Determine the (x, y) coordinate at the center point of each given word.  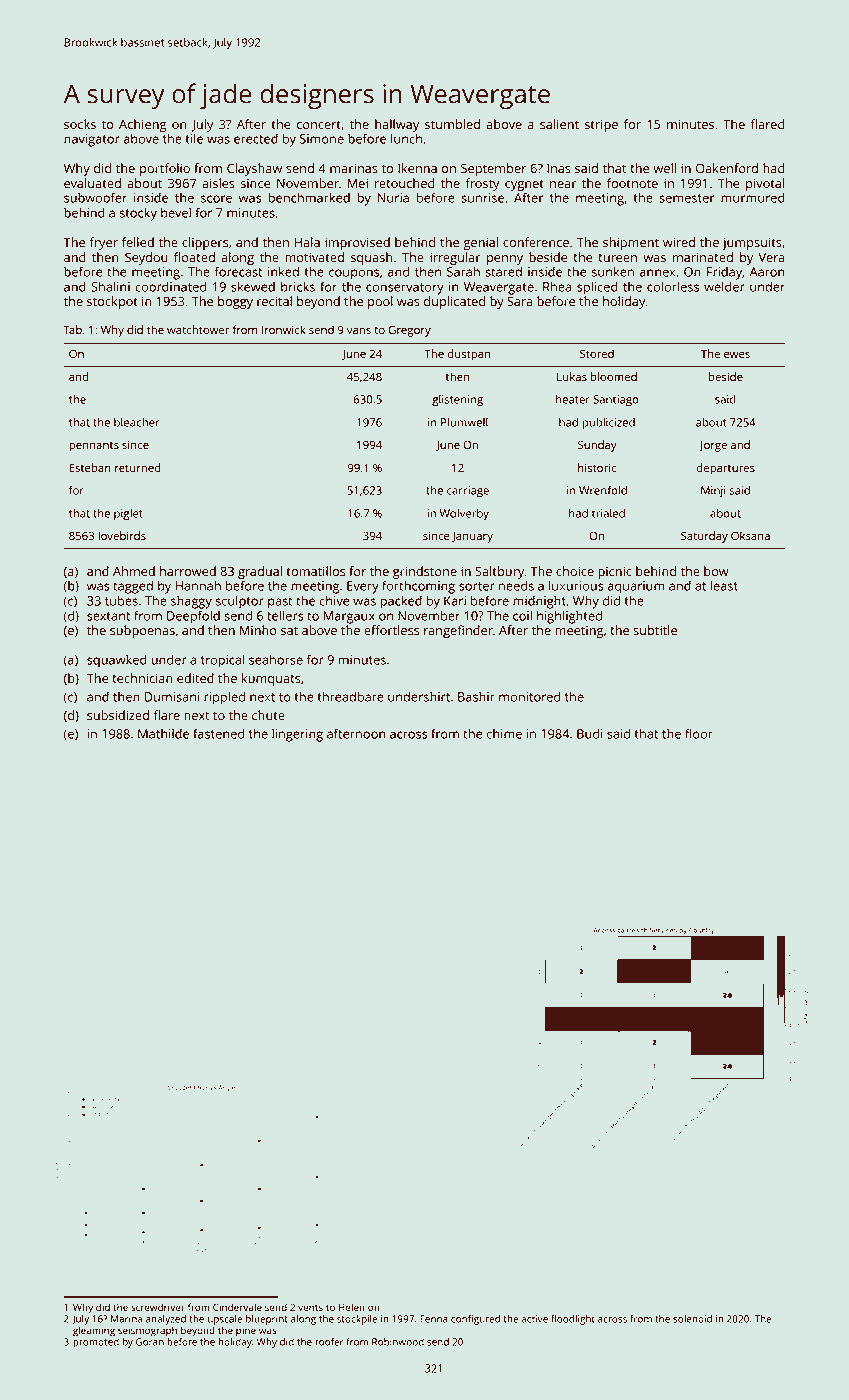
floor (699, 733)
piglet (128, 515)
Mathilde (163, 733)
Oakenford (727, 168)
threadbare (351, 696)
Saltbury (500, 572)
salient (559, 124)
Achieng (142, 125)
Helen (352, 1307)
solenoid (692, 1319)
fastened (218, 733)
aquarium (636, 587)
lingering (297, 735)
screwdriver (158, 1307)
